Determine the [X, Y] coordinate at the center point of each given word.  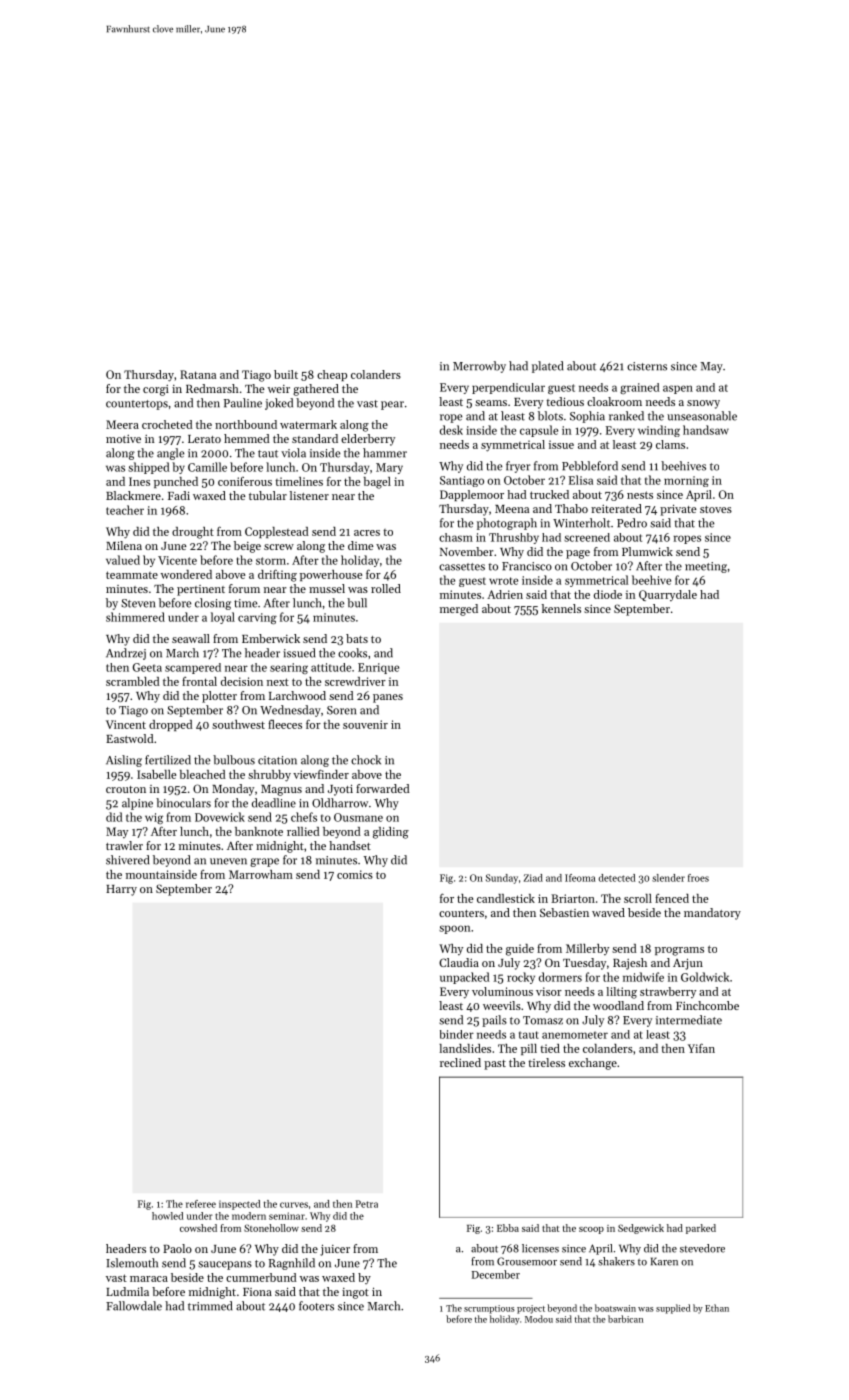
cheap [332, 375]
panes [388, 698]
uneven [228, 861]
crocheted [167, 424]
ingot [355, 1293]
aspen [678, 389]
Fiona [257, 1292]
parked [701, 1229]
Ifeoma [580, 878]
